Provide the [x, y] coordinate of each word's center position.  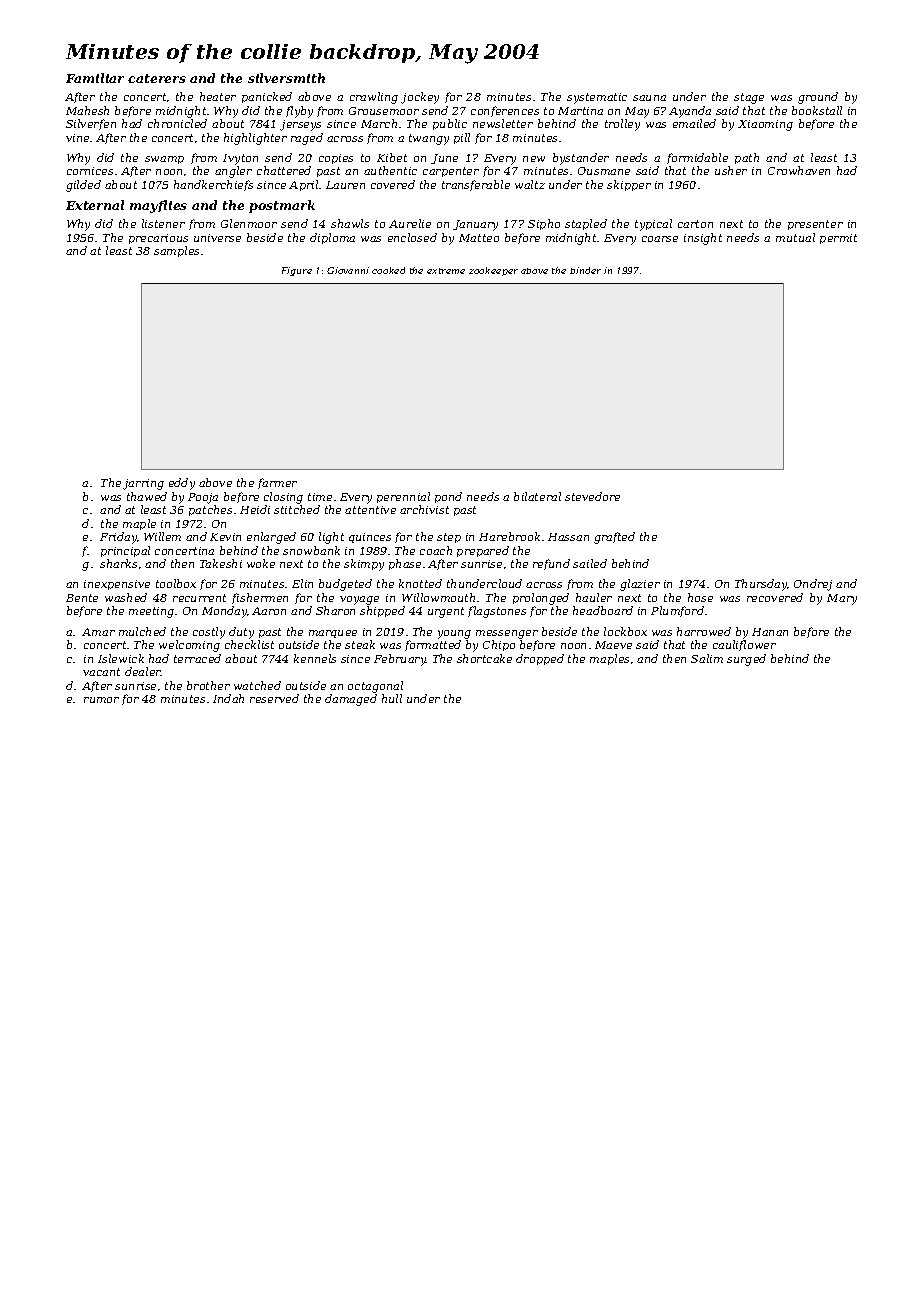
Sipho [544, 224]
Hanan [770, 632]
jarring [143, 484]
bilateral [537, 496]
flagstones [497, 612]
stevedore [592, 496]
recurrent [199, 598]
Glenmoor [249, 223]
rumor [101, 700]
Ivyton [240, 159]
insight [703, 239]
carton [695, 224]
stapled [586, 224]
